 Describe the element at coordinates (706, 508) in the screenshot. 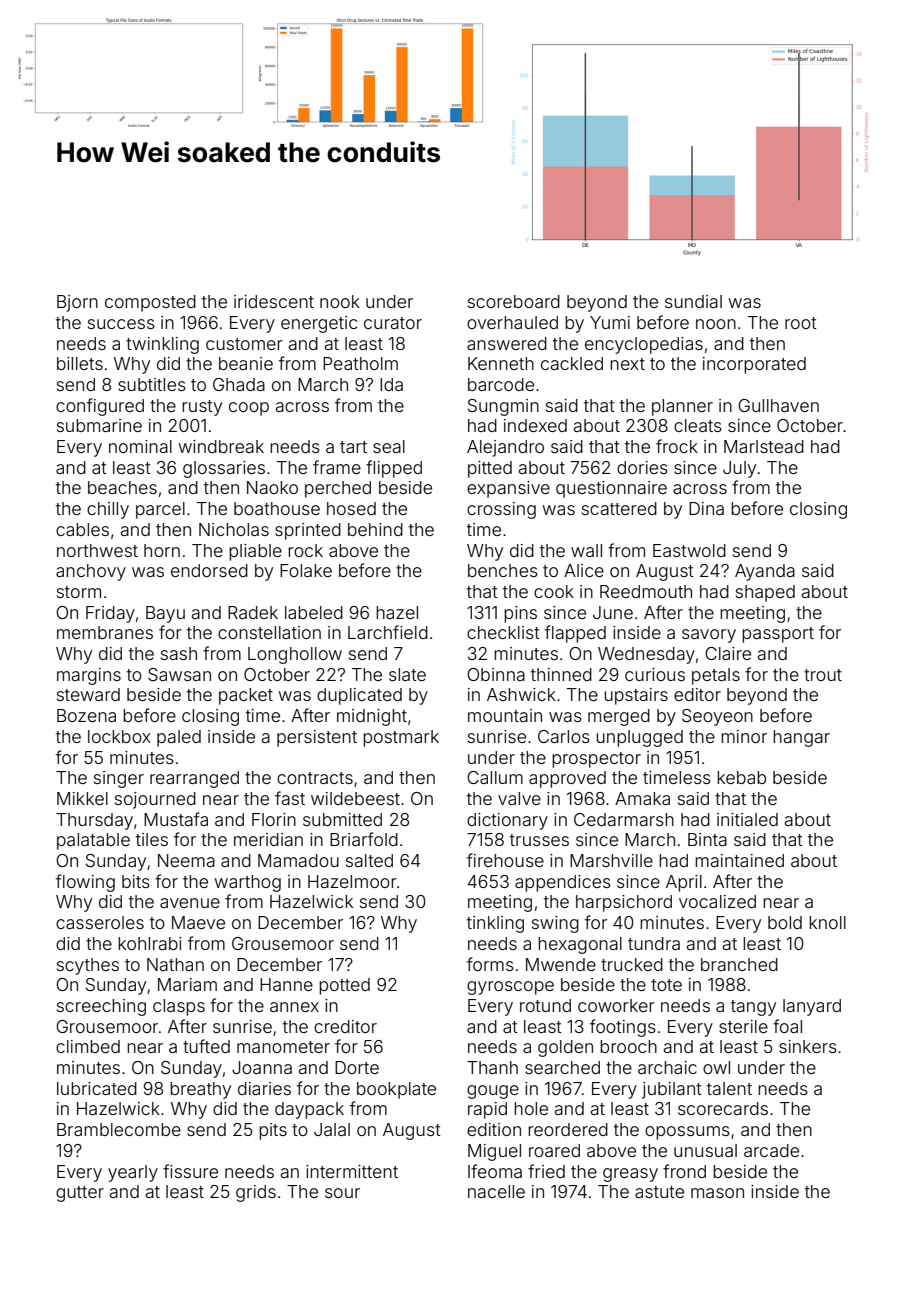

I see `Dina` at that location.
